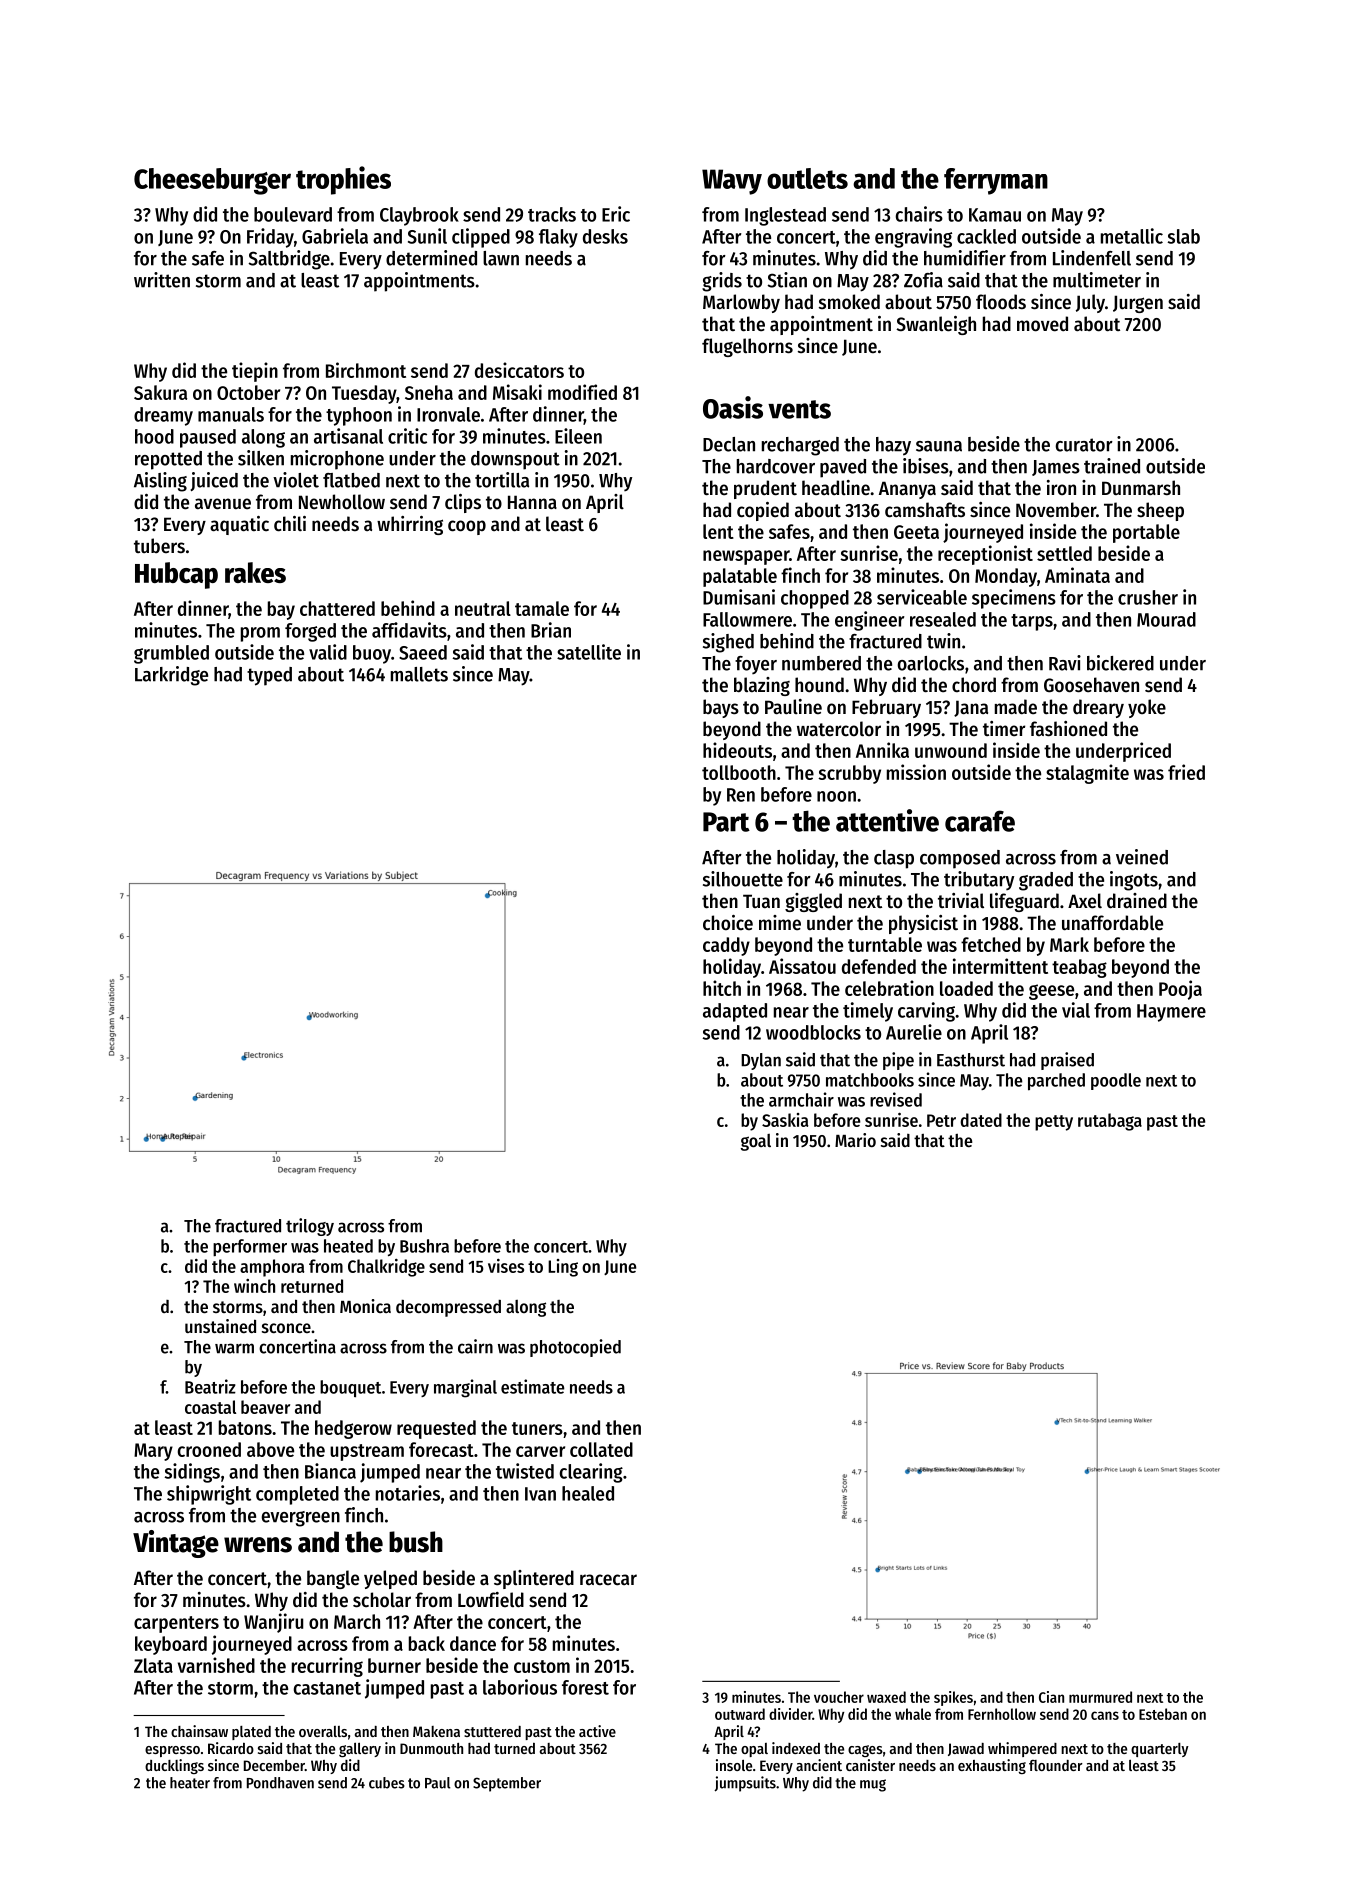 This page has width=1345, height=1902. What do you see at coordinates (588, 1493) in the page?
I see `healed` at bounding box center [588, 1493].
